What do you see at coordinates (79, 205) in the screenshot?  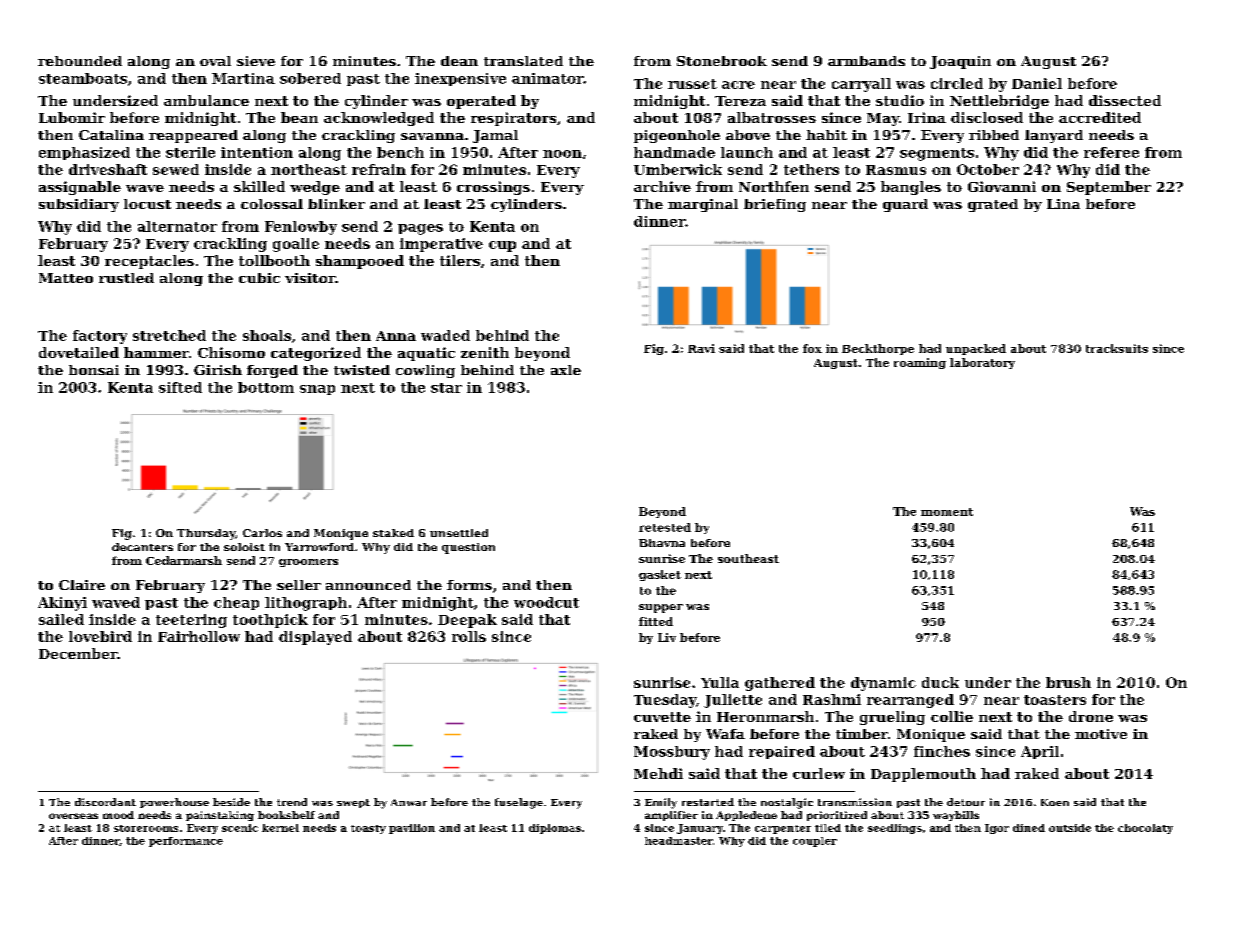 I see `subsidiary` at bounding box center [79, 205].
